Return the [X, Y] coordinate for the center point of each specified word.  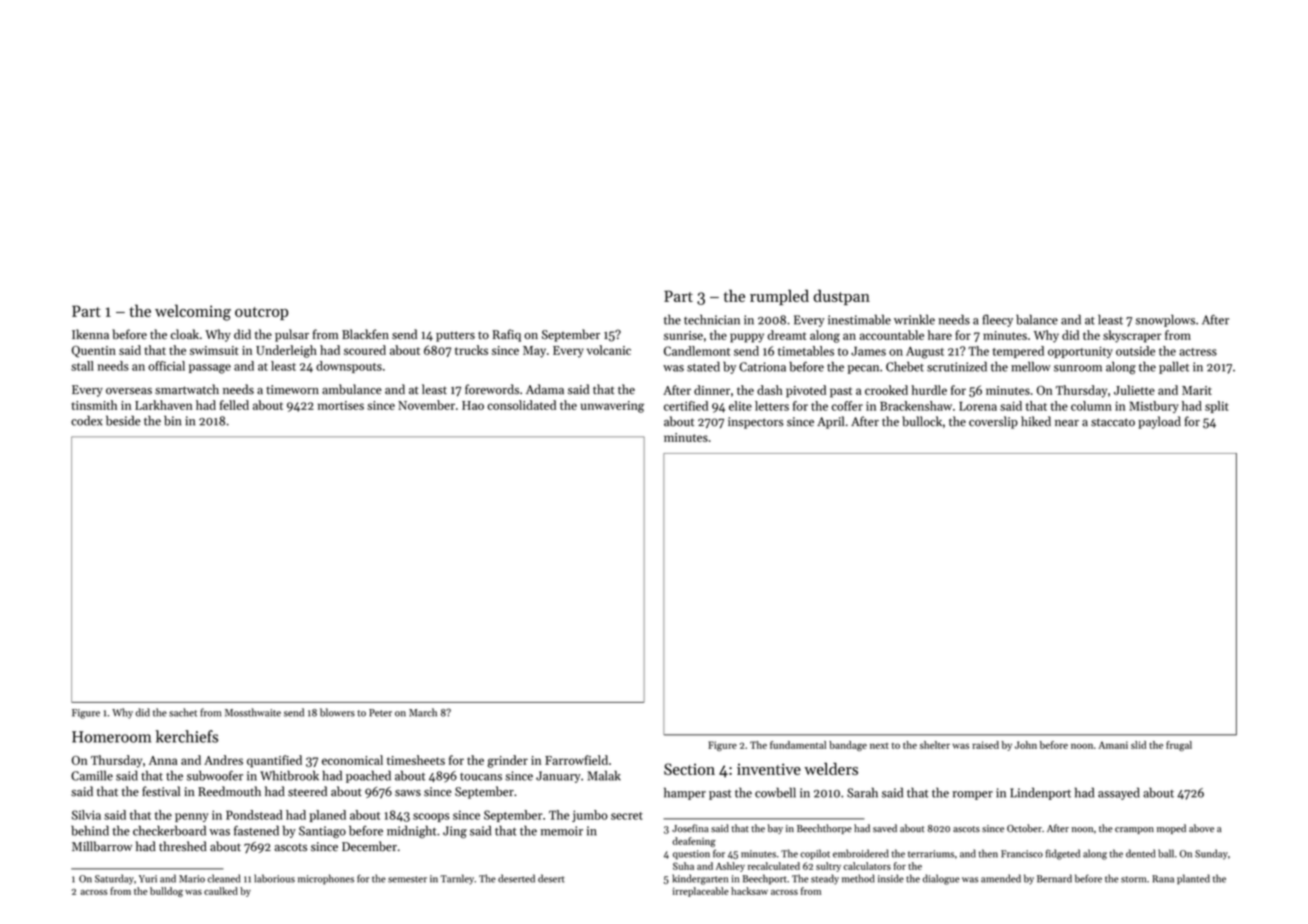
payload [1159, 422]
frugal [1179, 746]
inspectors [756, 423]
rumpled [779, 297]
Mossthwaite [253, 712]
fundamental [798, 745]
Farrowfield [576, 760]
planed [327, 816]
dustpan [842, 297]
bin [172, 420]
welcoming [193, 312]
